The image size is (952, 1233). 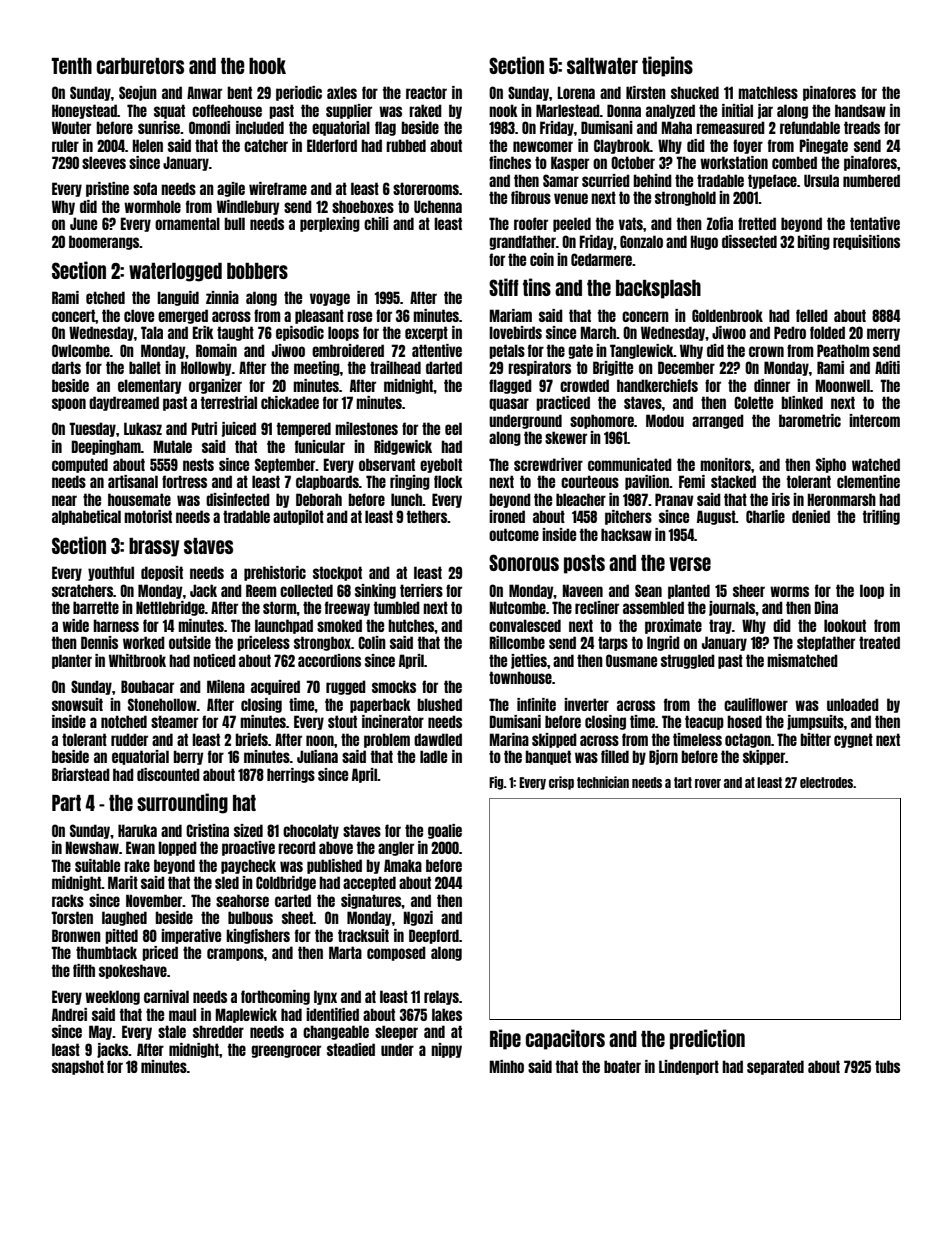 What do you see at coordinates (631, 660) in the screenshot?
I see `Ousmane` at bounding box center [631, 660].
